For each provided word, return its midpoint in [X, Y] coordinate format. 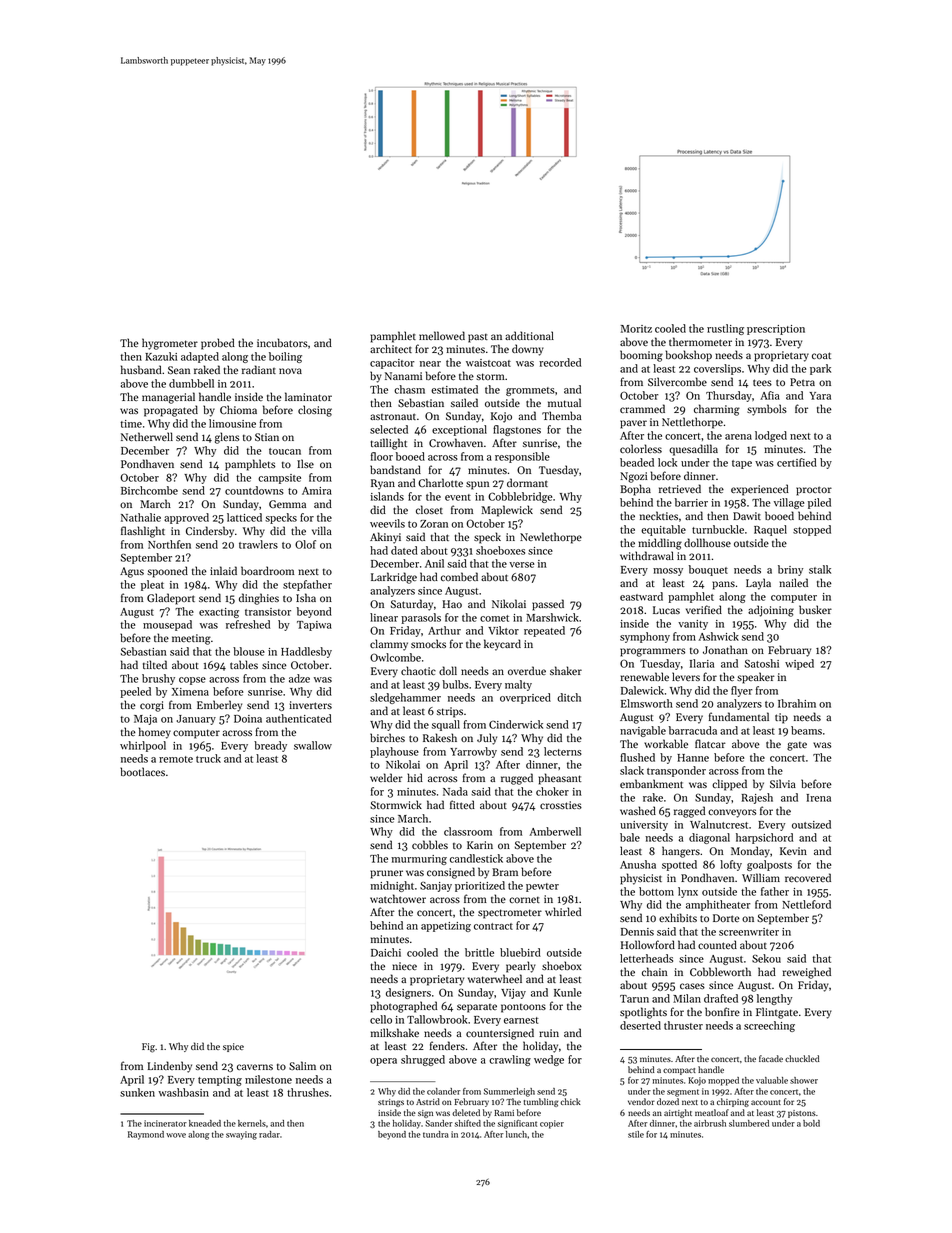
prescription [776, 330]
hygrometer [170, 344]
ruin [549, 1033]
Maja [145, 720]
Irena [818, 798]
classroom [468, 831]
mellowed [442, 335]
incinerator [165, 1123]
